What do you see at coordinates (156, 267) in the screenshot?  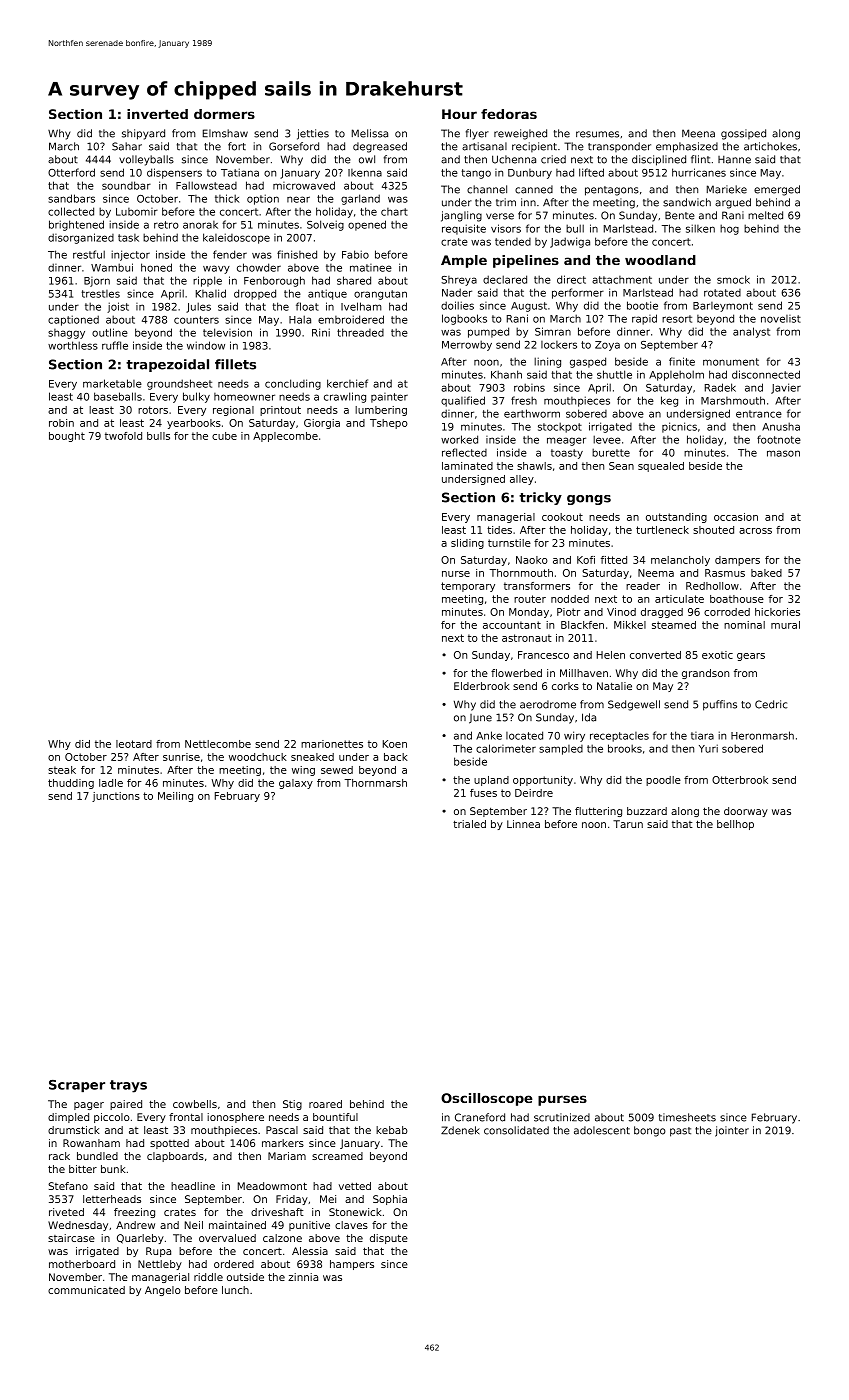 I see `honed` at bounding box center [156, 267].
